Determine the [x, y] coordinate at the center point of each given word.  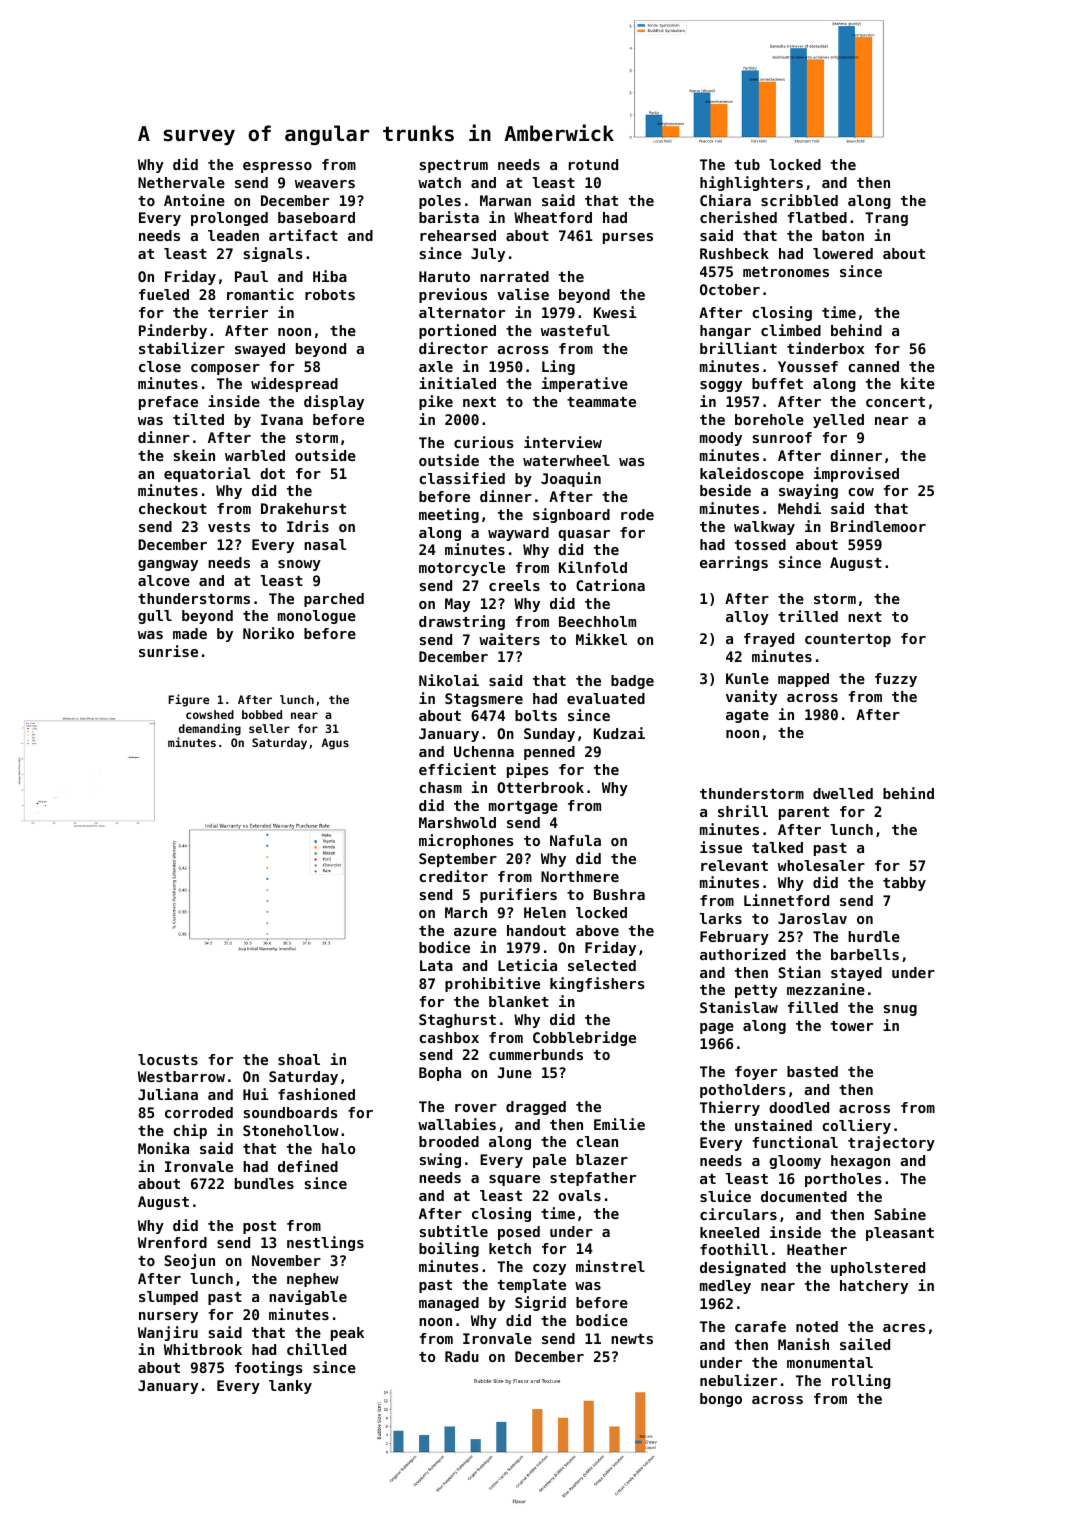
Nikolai [449, 680]
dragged [536, 1108]
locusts [168, 1059]
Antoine [194, 200]
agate [747, 716]
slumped [168, 1298]
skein [194, 455]
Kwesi [615, 312]
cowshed [210, 714]
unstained [773, 1125]
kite [918, 383]
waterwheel [566, 460]
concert [895, 402]
